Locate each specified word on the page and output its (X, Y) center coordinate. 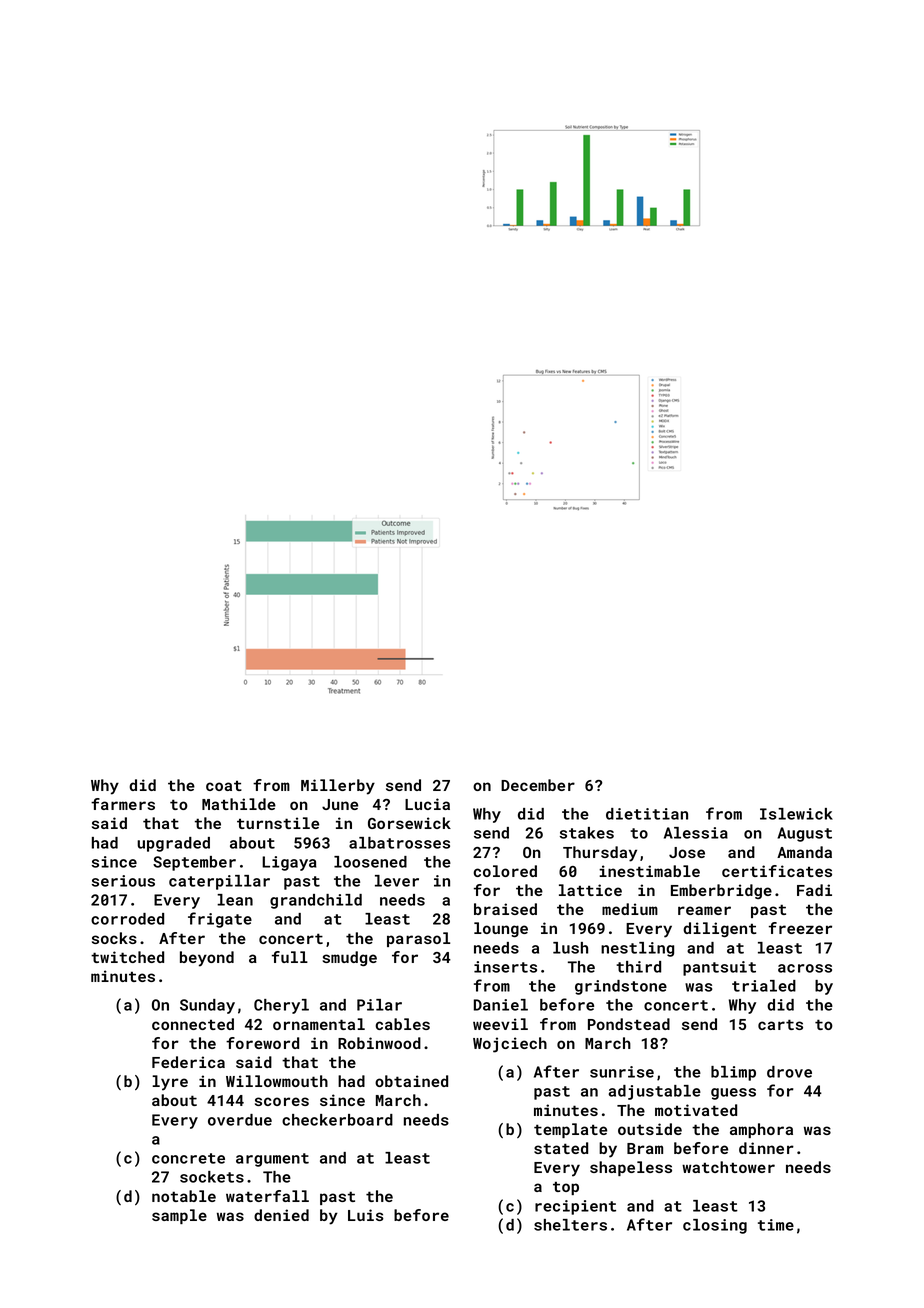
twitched (127, 957)
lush (570, 948)
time (776, 1225)
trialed (764, 986)
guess (733, 1094)
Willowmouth (277, 1081)
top (566, 1188)
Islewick (796, 814)
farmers (123, 804)
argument (272, 1160)
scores (282, 1101)
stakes (587, 833)
